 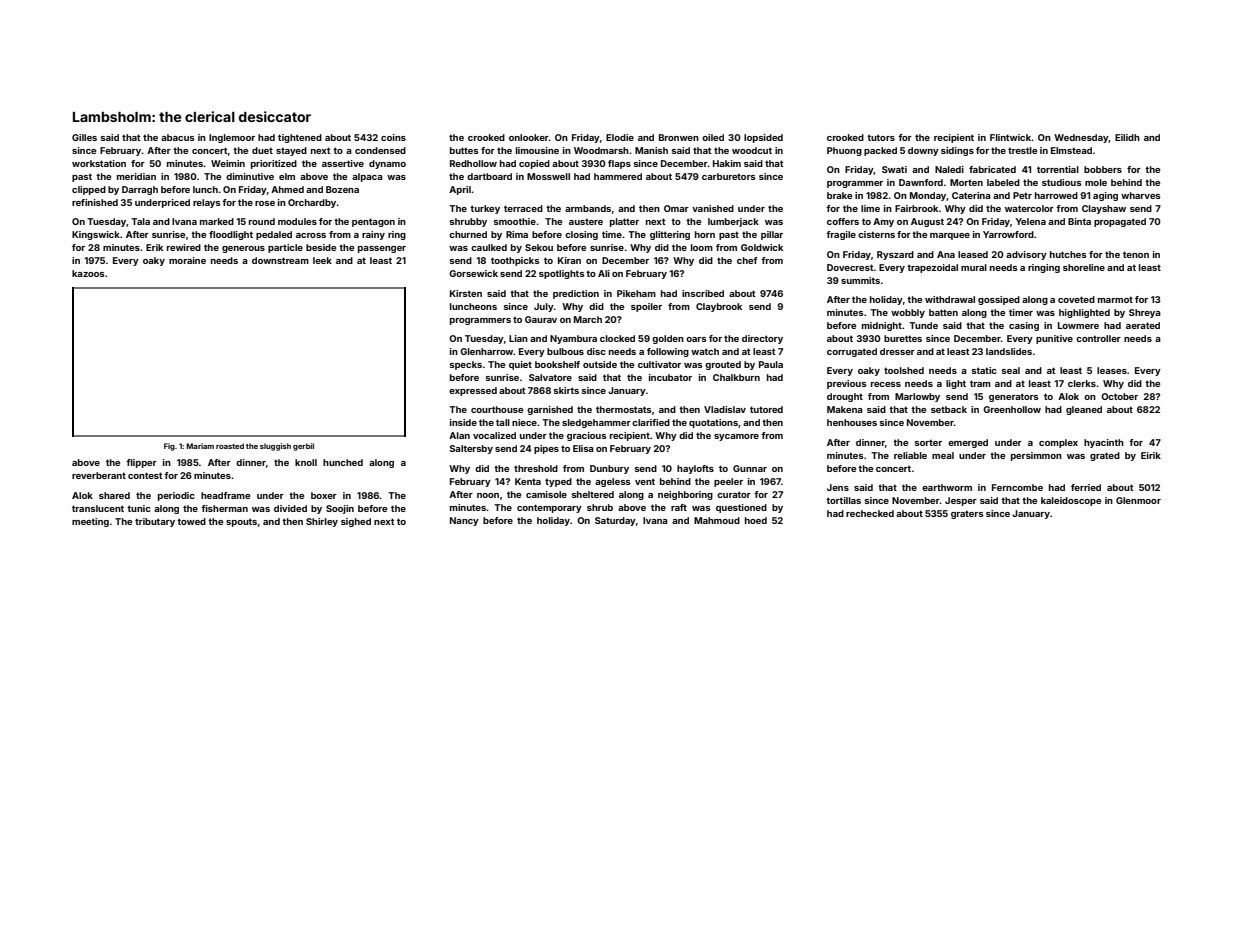 What do you see at coordinates (466, 293) in the page?
I see `Kirsten` at bounding box center [466, 293].
